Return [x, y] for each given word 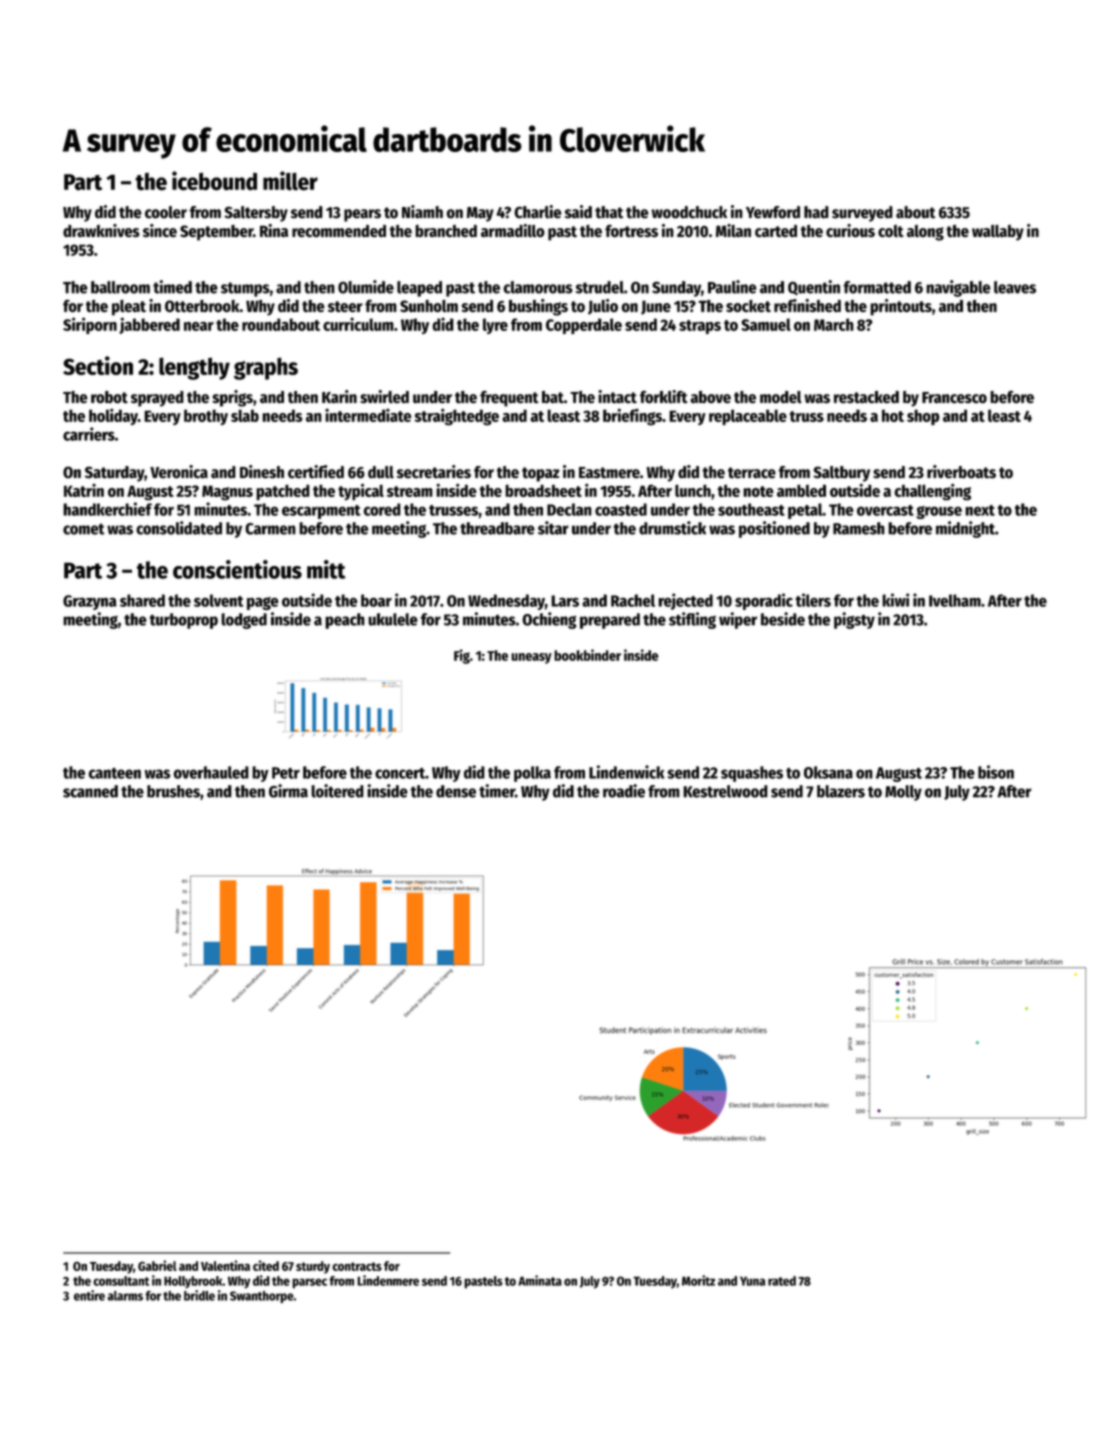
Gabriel [157, 1265]
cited [266, 1265]
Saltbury [841, 474]
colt [891, 231]
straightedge [456, 416]
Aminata [540, 1280]
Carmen [270, 529]
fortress [631, 231]
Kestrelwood [725, 791]
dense [456, 791]
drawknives [101, 230]
